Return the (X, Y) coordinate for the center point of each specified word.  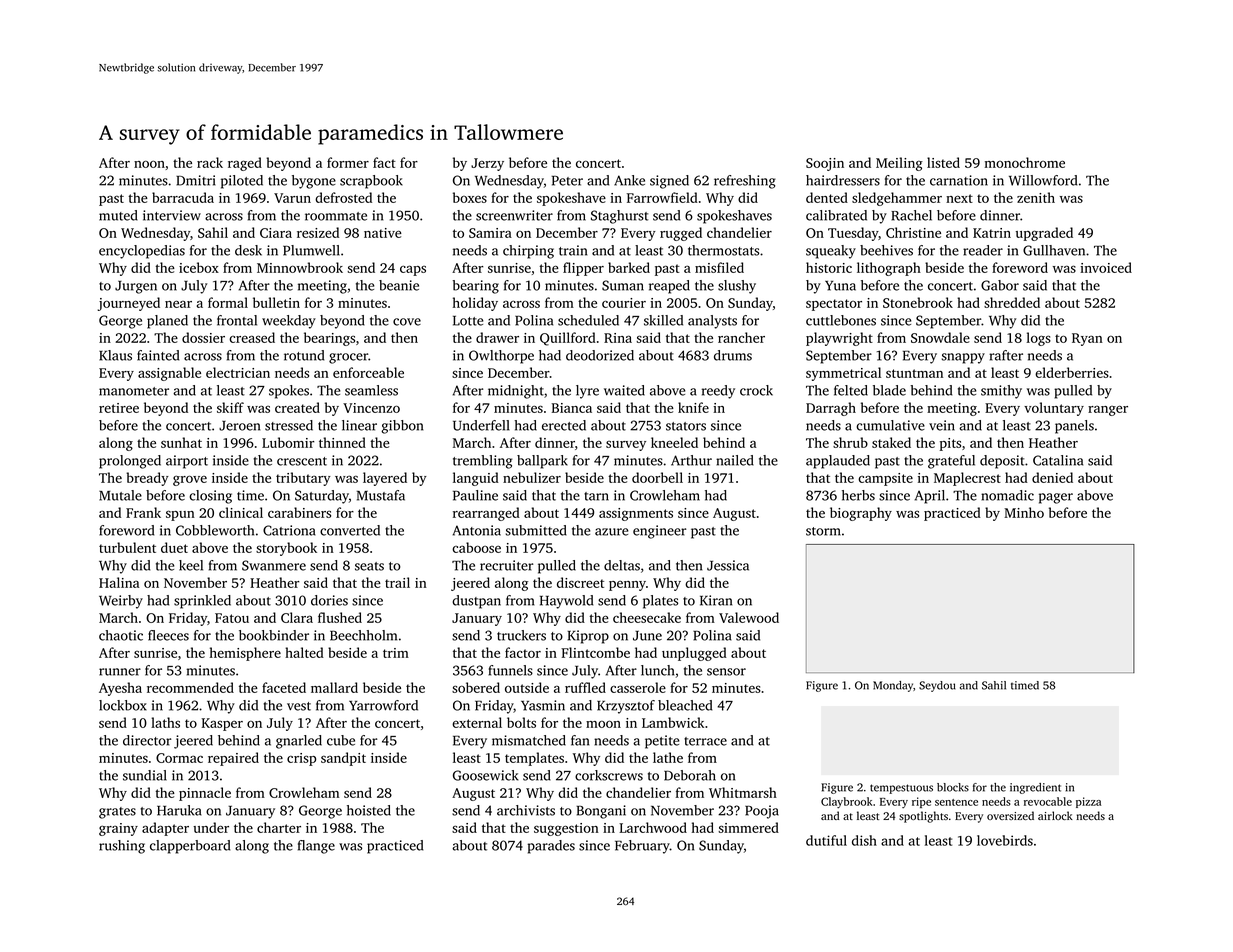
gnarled (299, 742)
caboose (476, 547)
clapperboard (190, 847)
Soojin (825, 164)
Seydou (937, 686)
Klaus (115, 355)
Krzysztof (626, 707)
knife (693, 407)
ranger (1108, 410)
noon (149, 164)
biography (861, 514)
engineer (660, 532)
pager (1056, 498)
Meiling (899, 164)
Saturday (322, 497)
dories (329, 600)
